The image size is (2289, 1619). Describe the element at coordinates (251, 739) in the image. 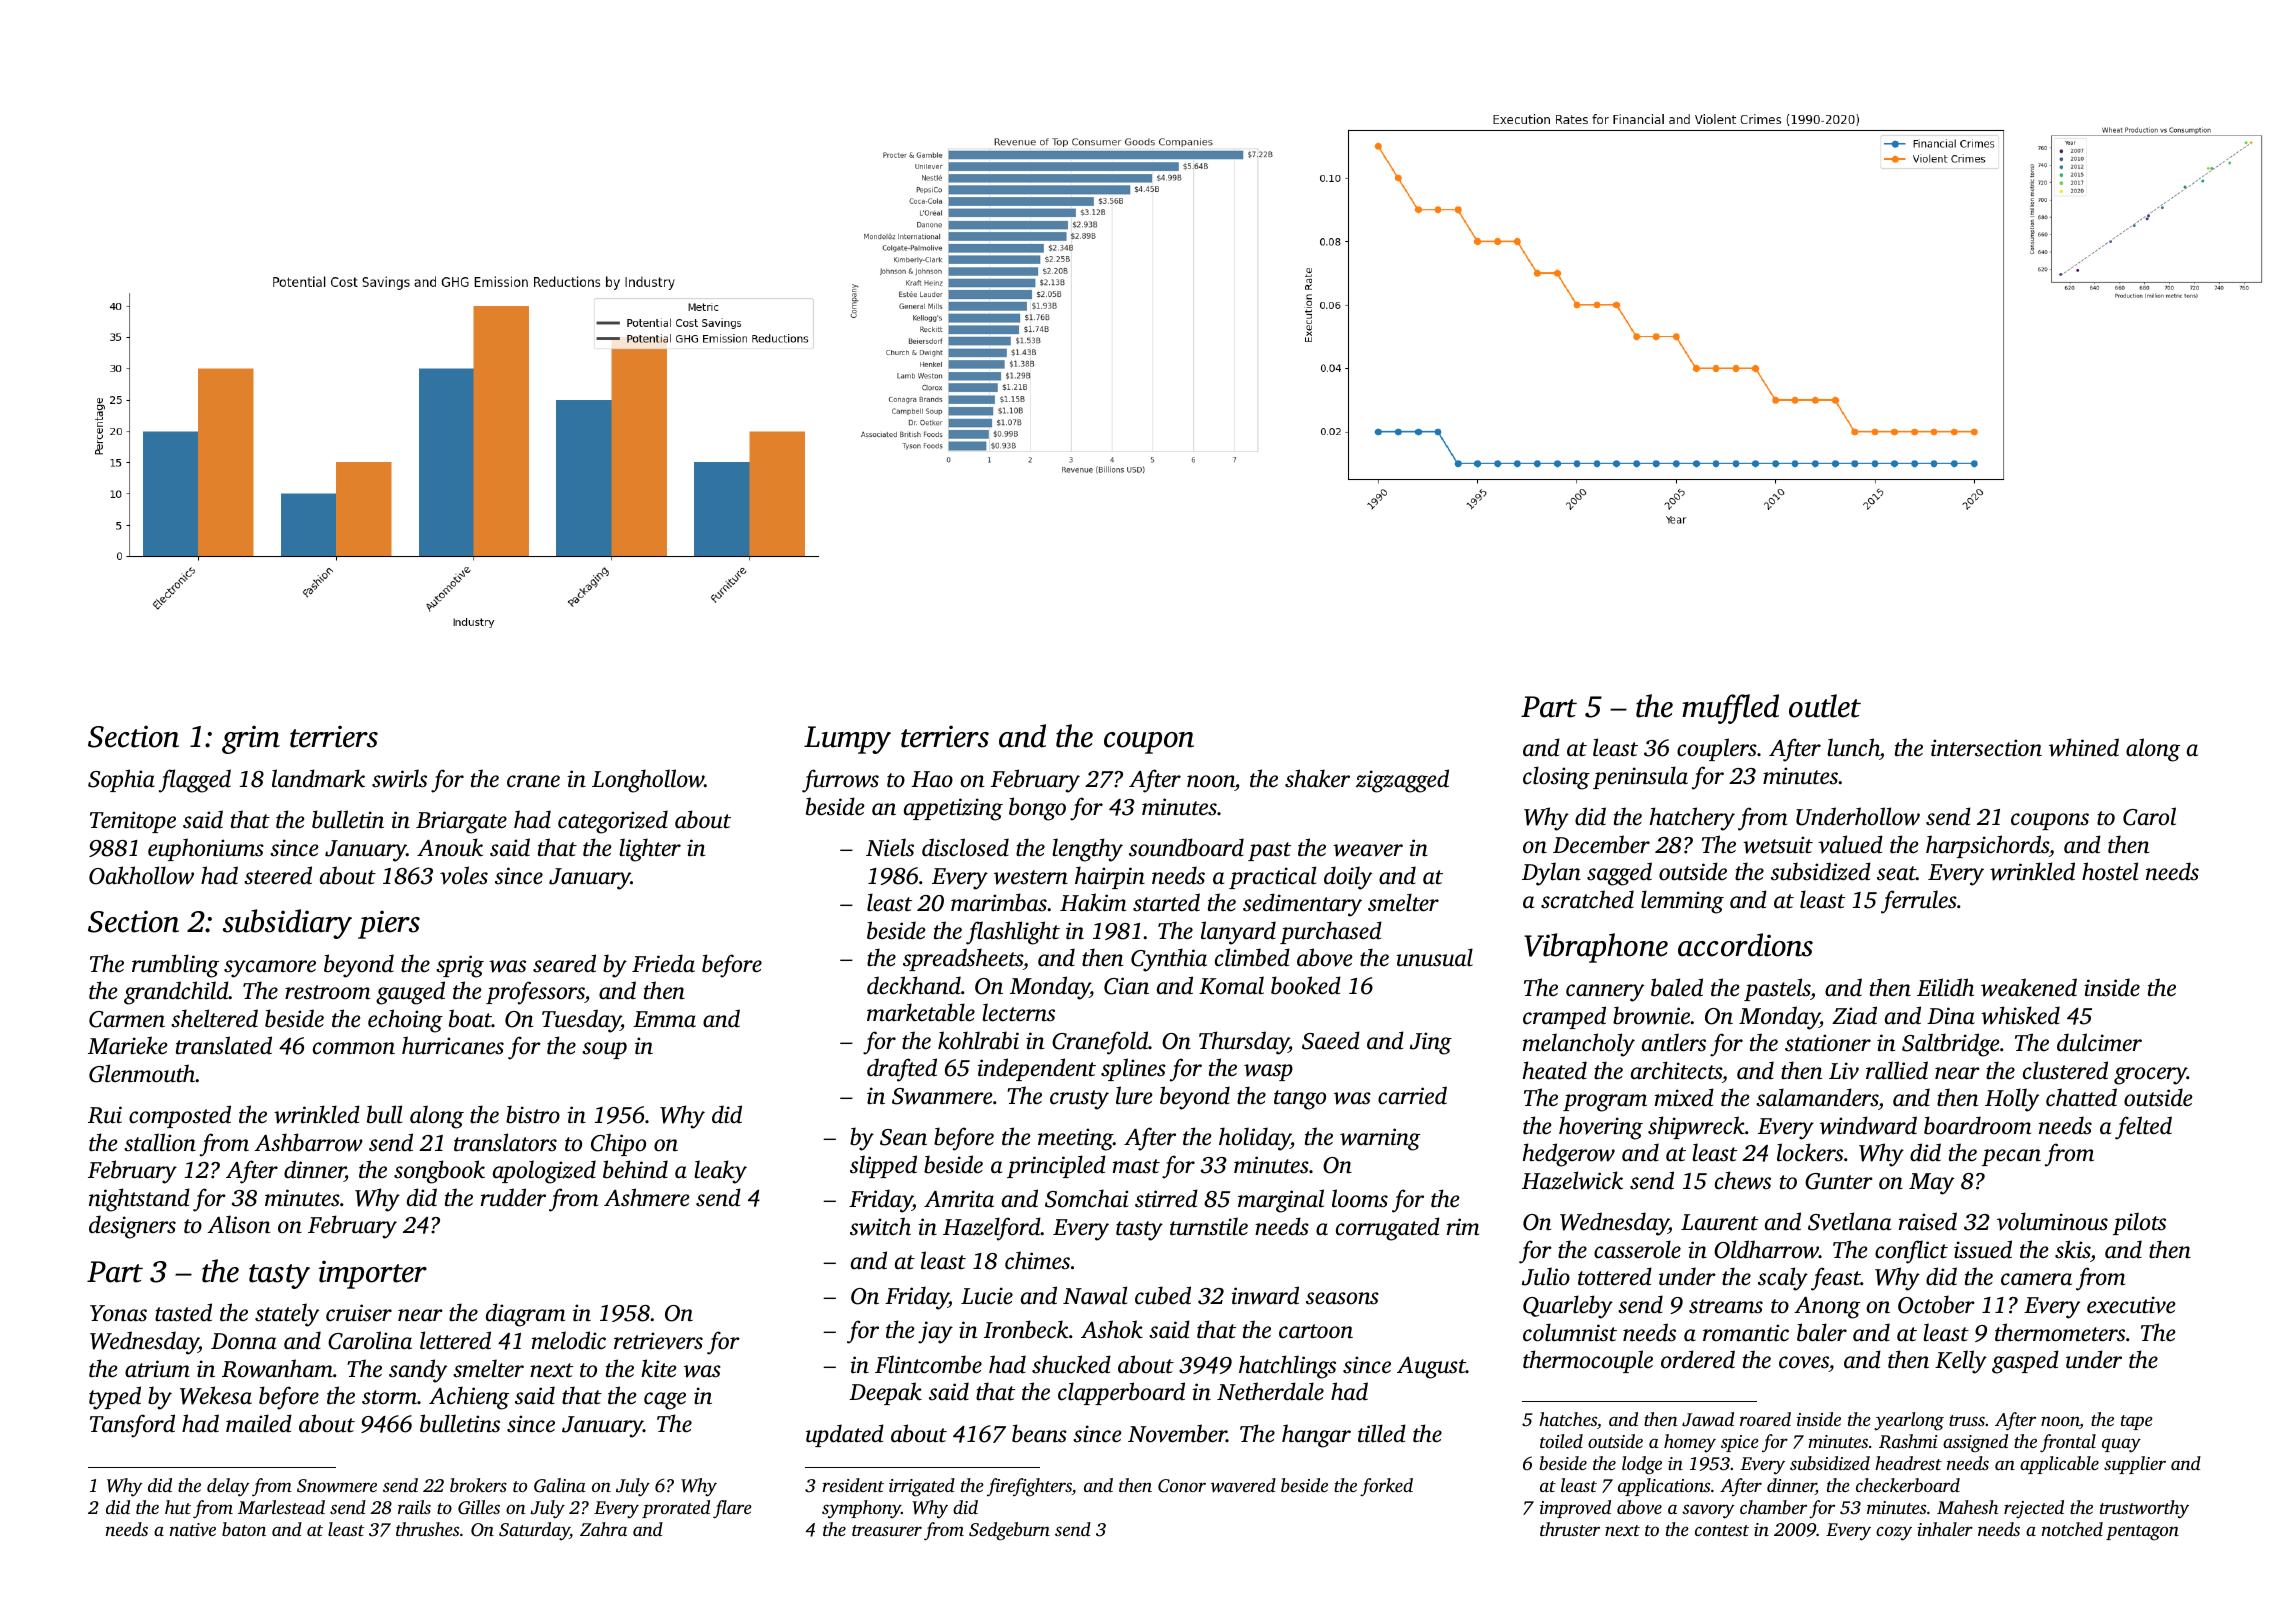

I see `grim` at that location.
